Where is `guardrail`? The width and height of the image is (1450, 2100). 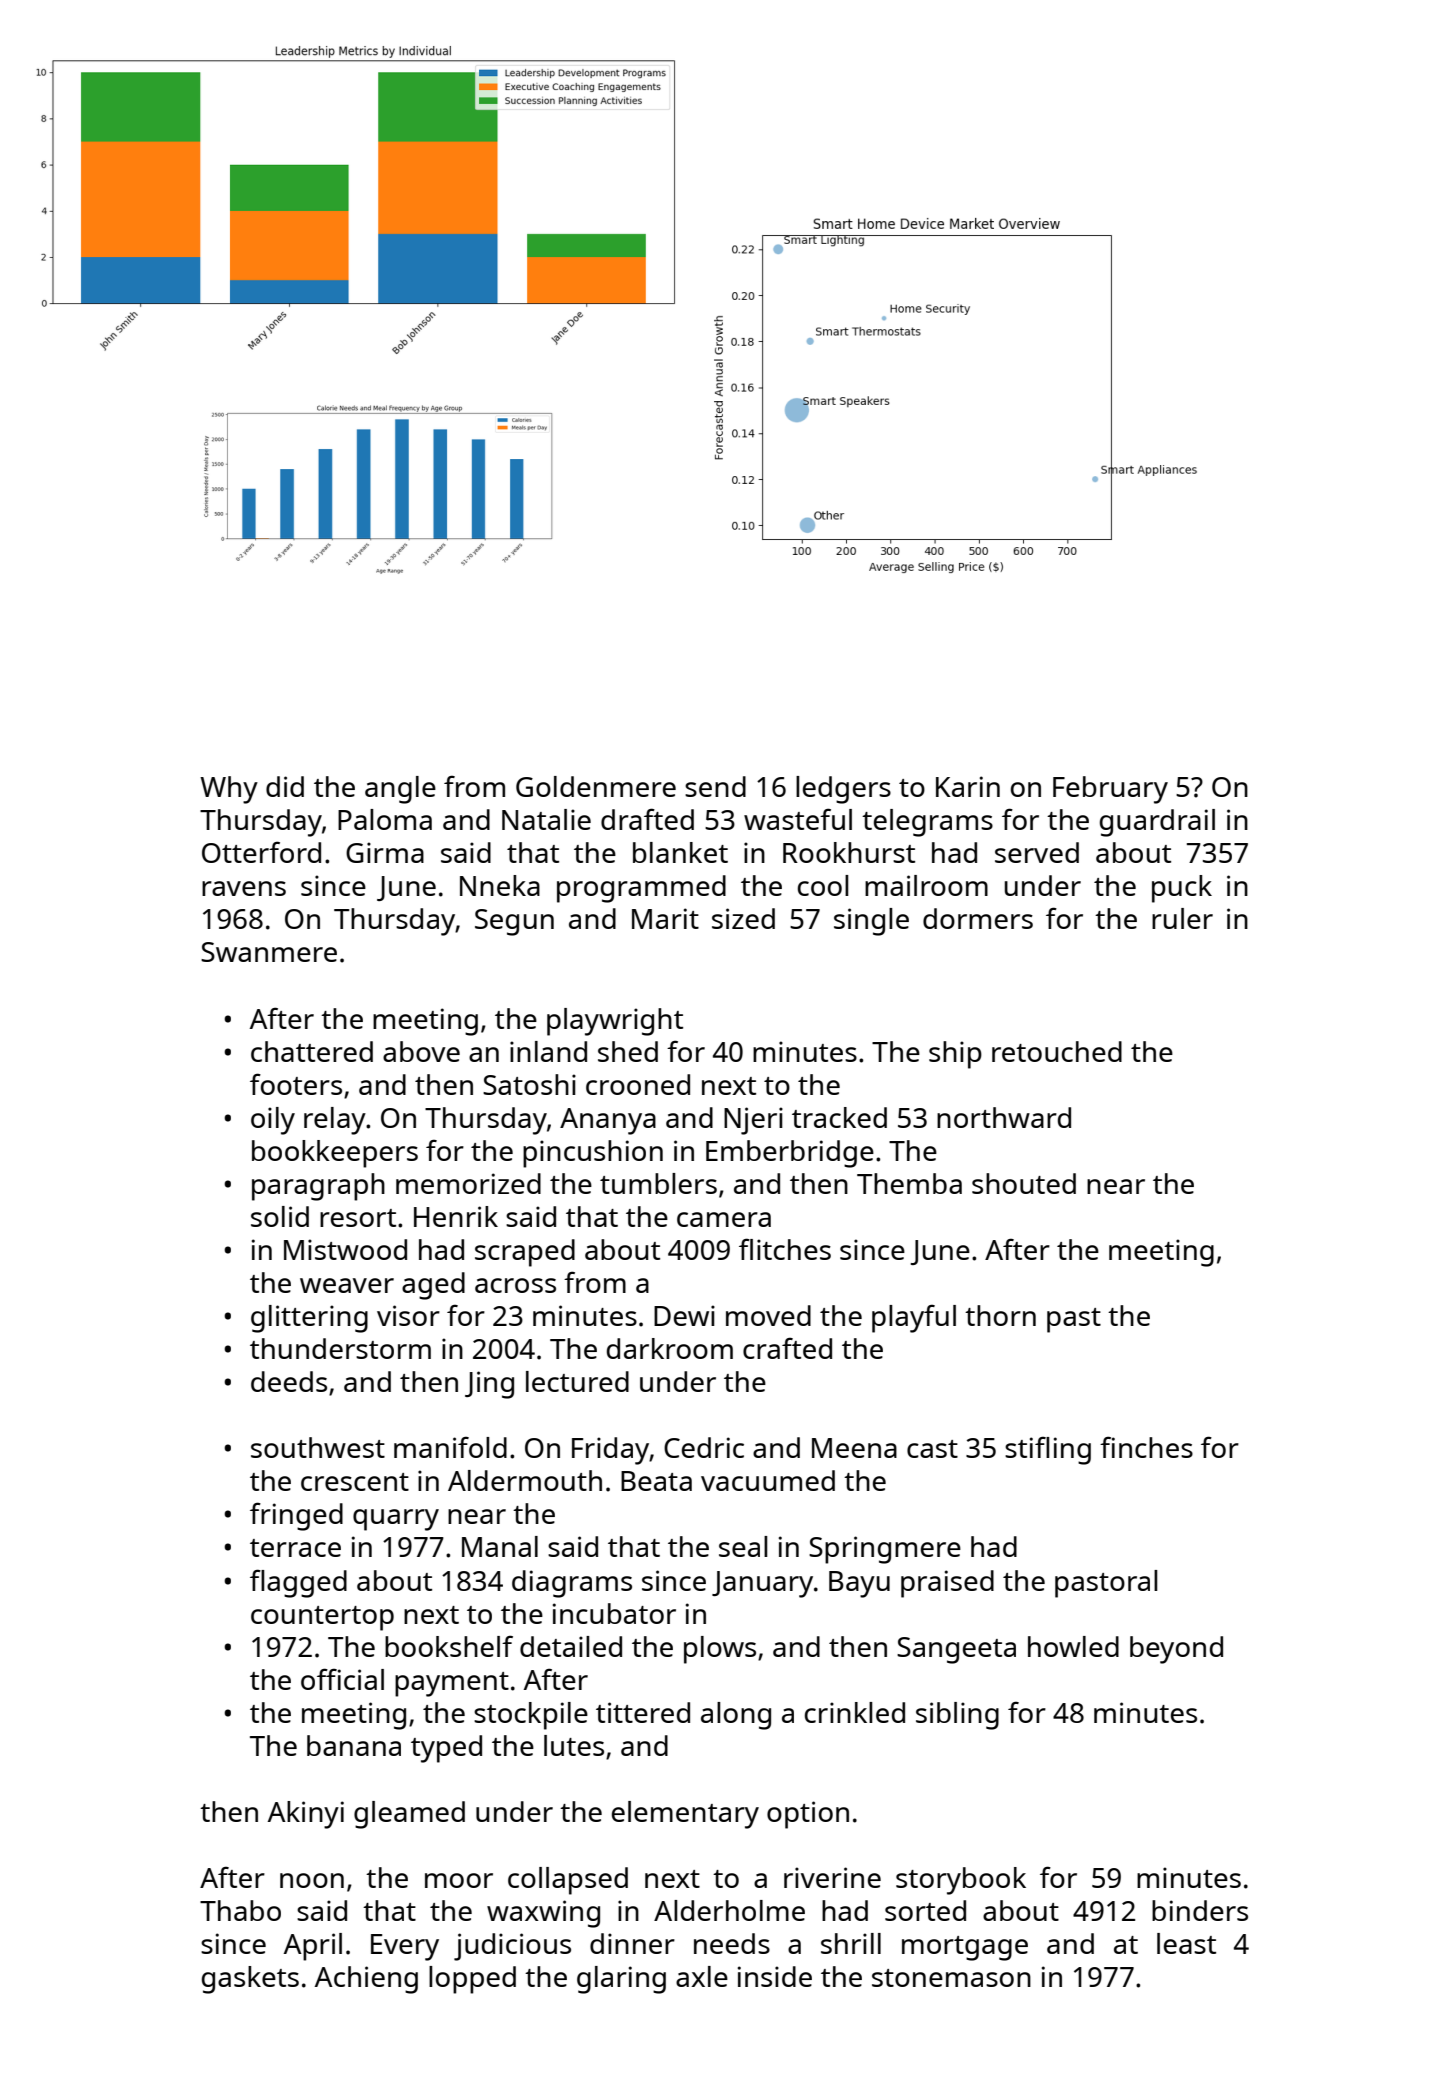 guardrail is located at coordinates (1157, 823).
